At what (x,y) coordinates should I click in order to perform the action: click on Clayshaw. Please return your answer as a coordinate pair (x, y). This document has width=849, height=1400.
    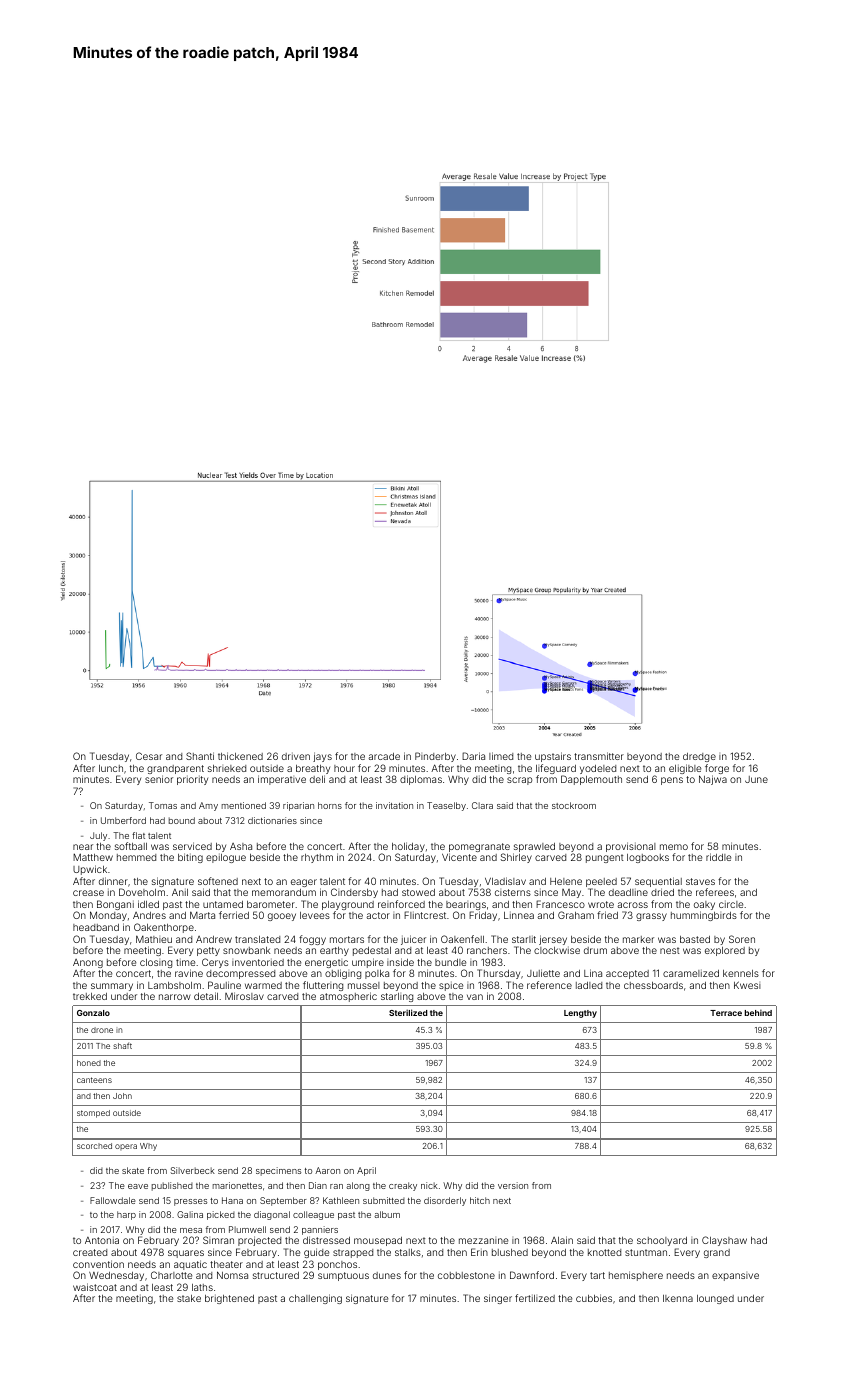
    Looking at the image, I should click on (724, 1241).
